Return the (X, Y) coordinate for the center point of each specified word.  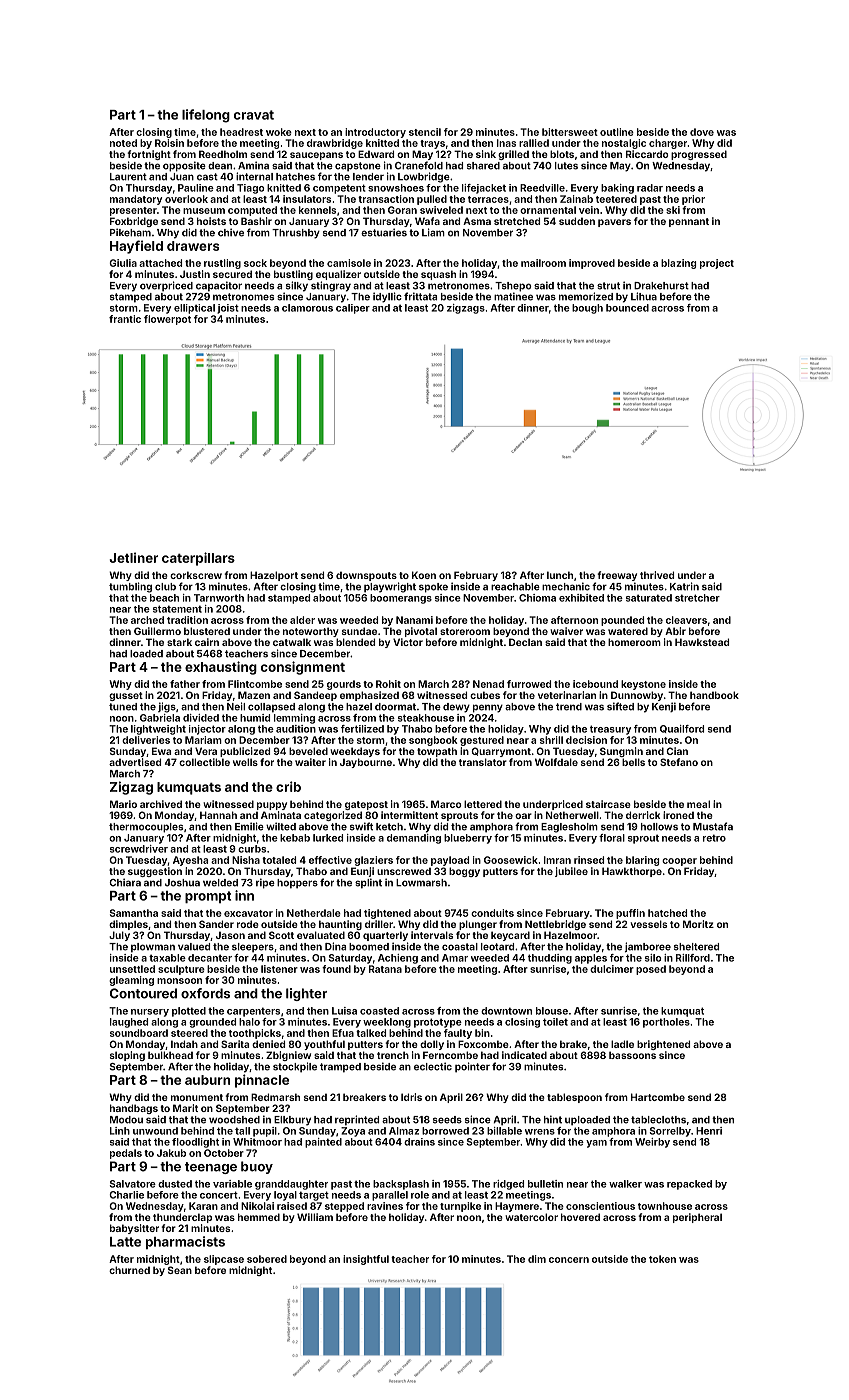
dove (702, 132)
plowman (153, 948)
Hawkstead (702, 642)
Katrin (684, 586)
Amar (455, 958)
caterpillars (198, 559)
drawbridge (335, 144)
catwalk (292, 642)
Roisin (169, 143)
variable (232, 1184)
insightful (366, 1260)
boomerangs (401, 599)
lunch (560, 575)
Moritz (698, 924)
